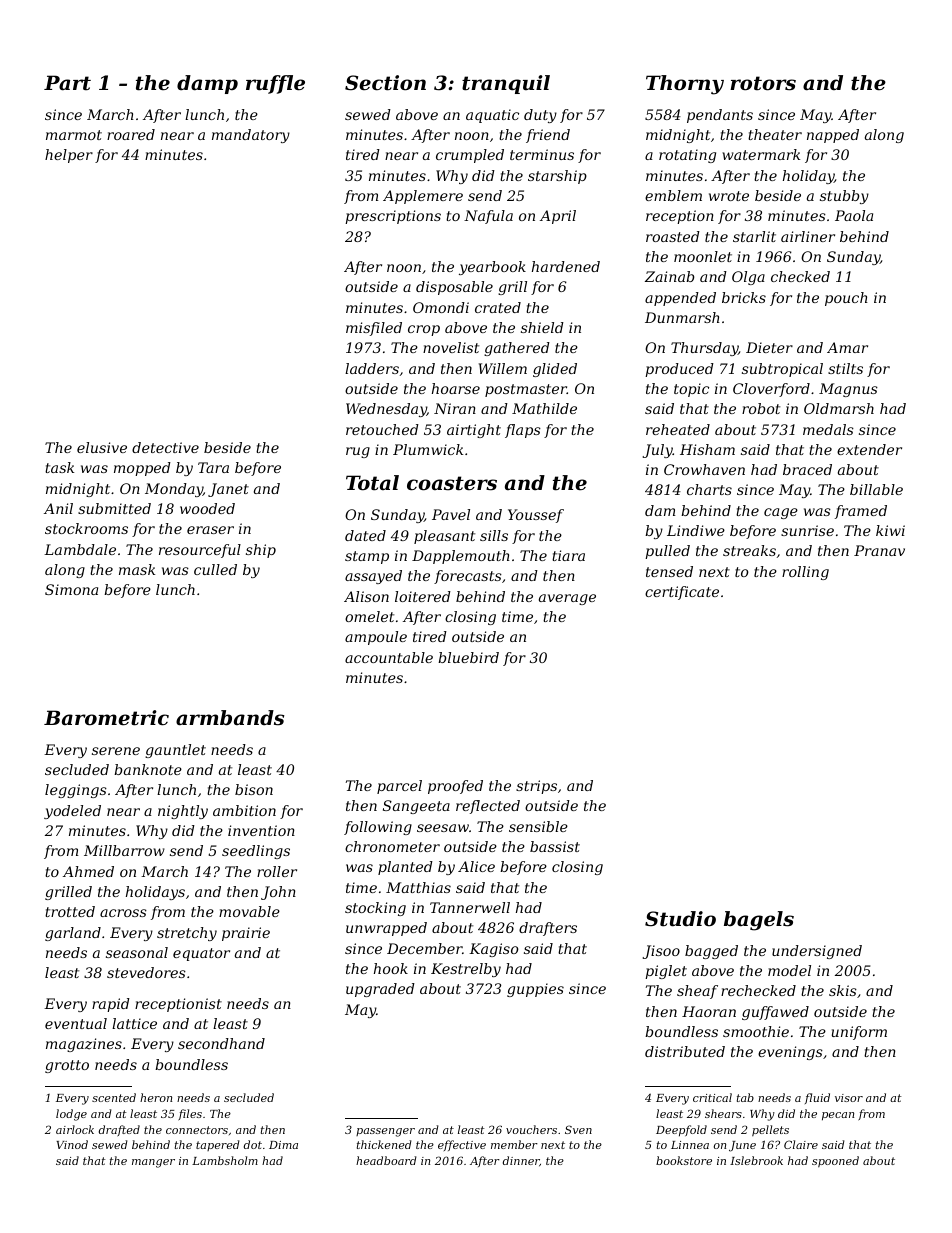  Describe the element at coordinates (703, 256) in the screenshot. I see `moonlet` at that location.
